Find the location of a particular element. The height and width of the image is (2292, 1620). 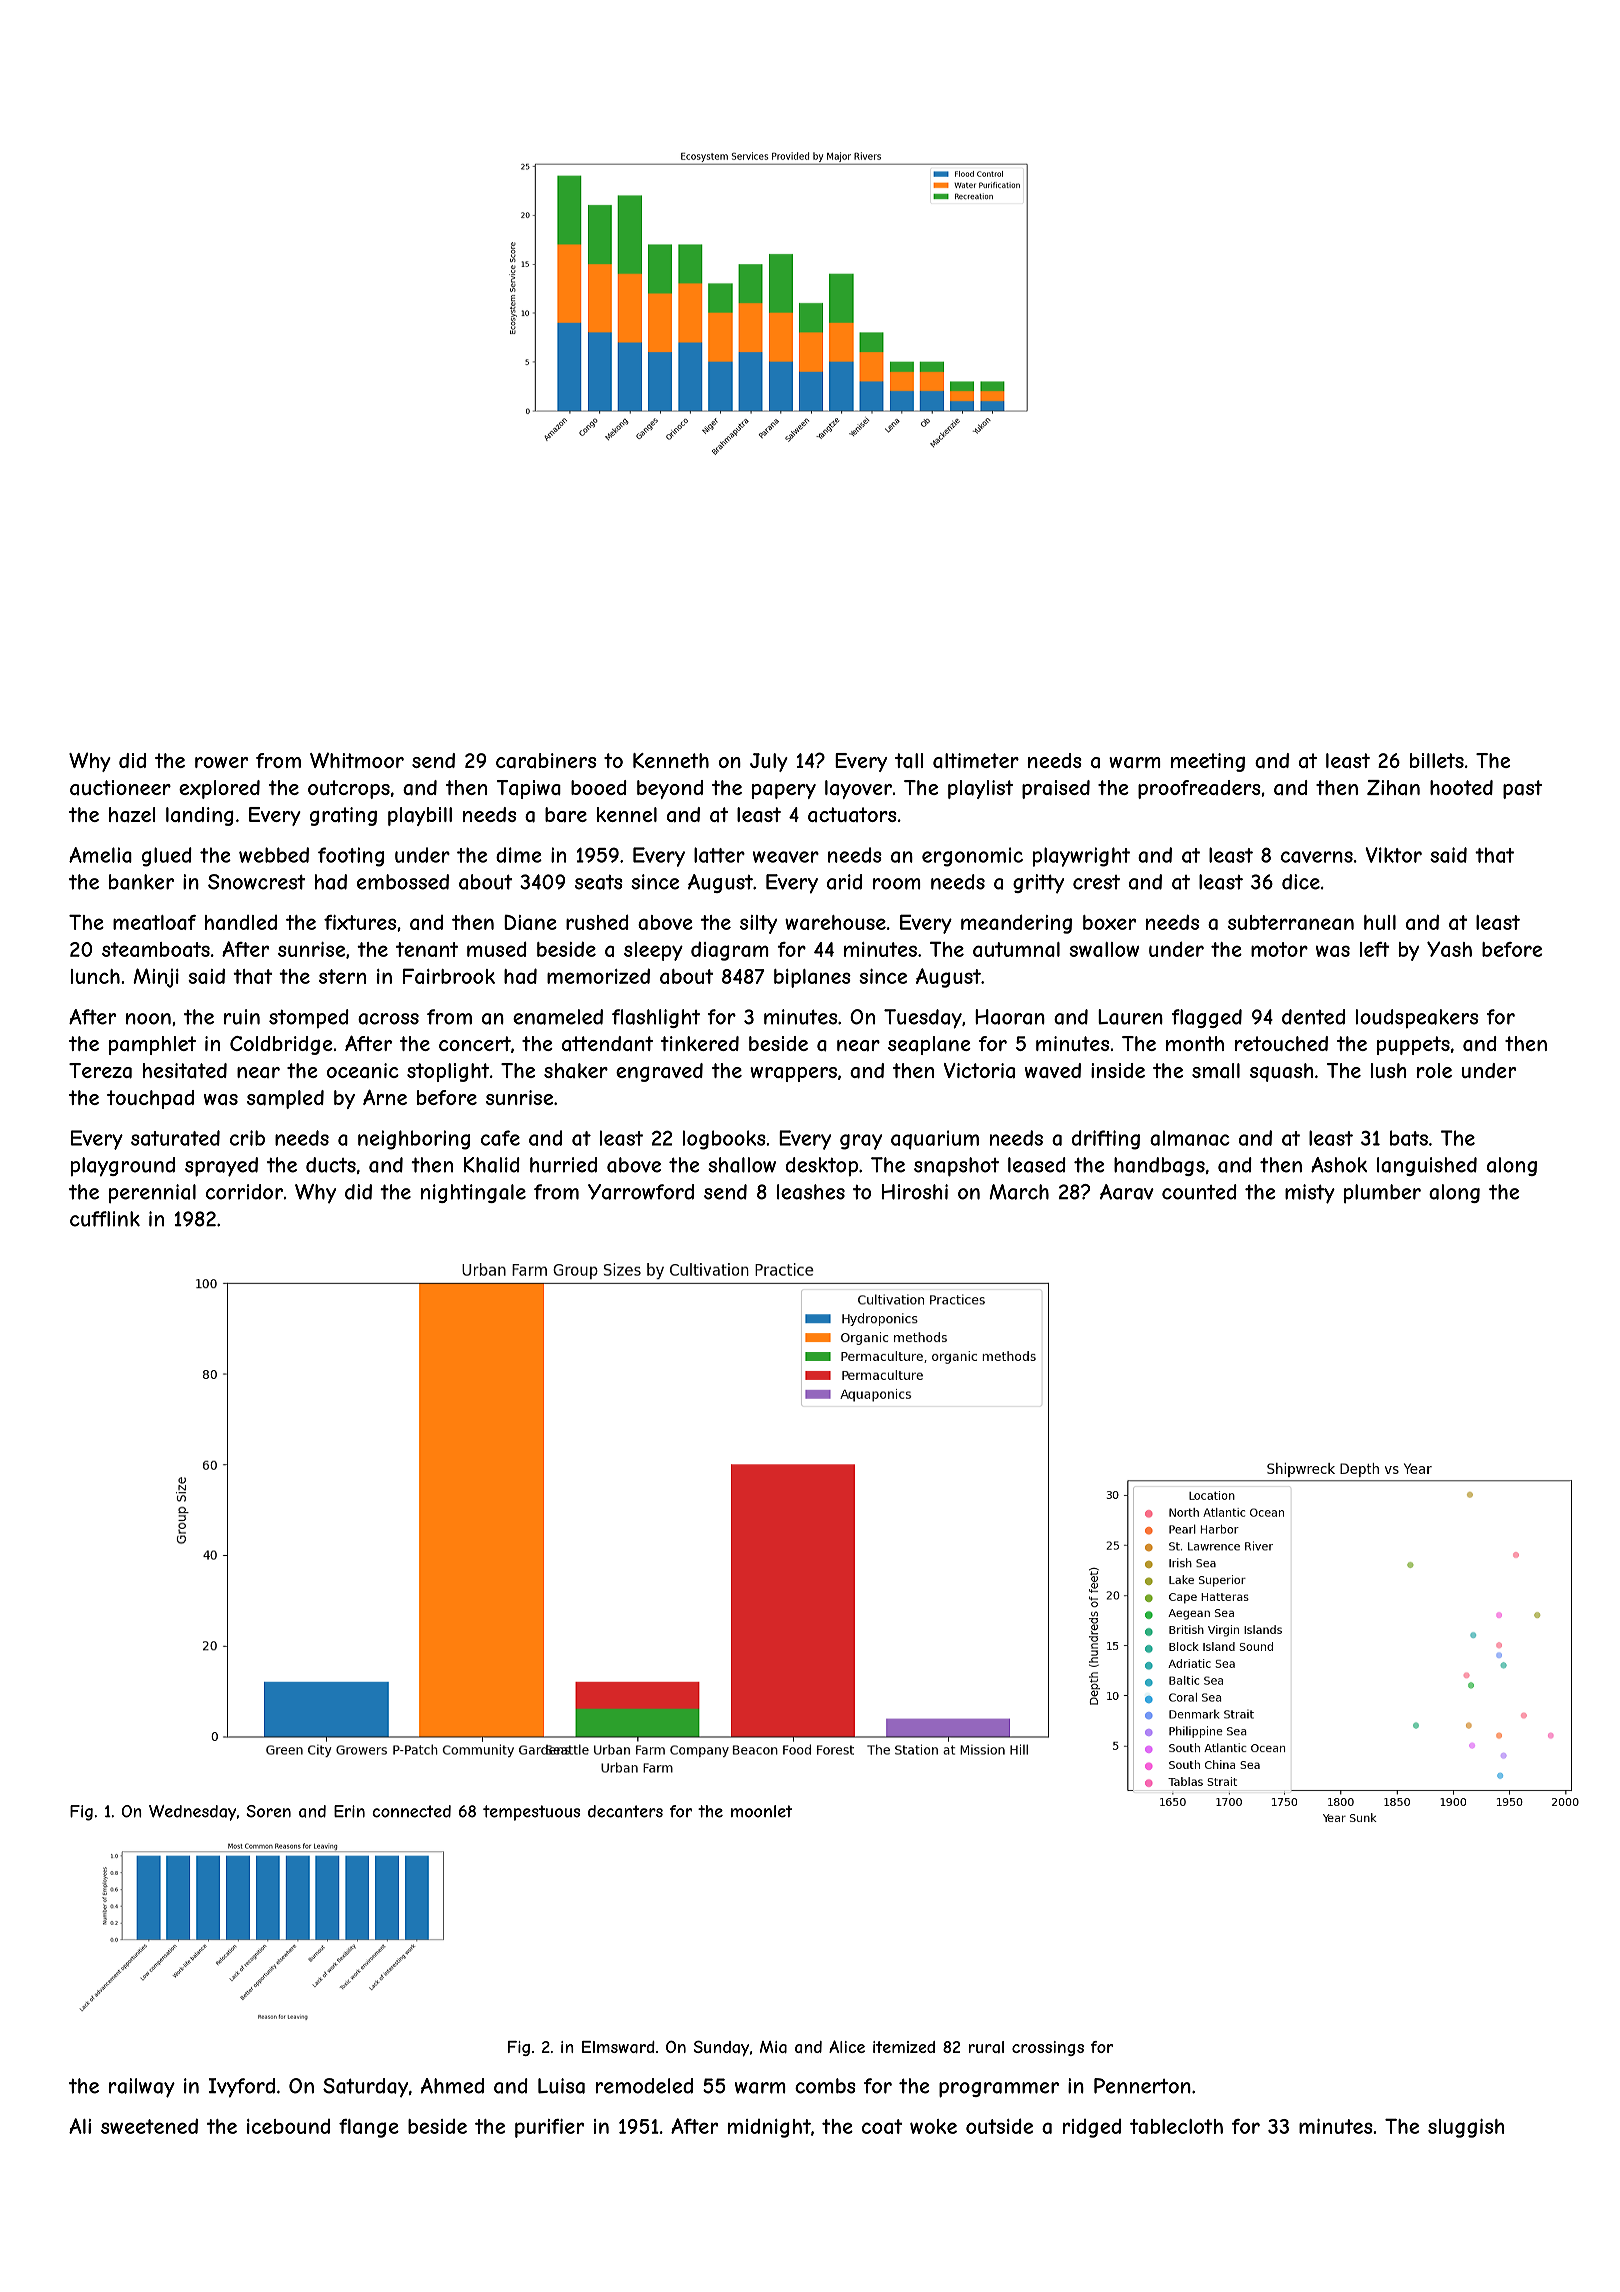

tempestuous is located at coordinates (531, 1813).
